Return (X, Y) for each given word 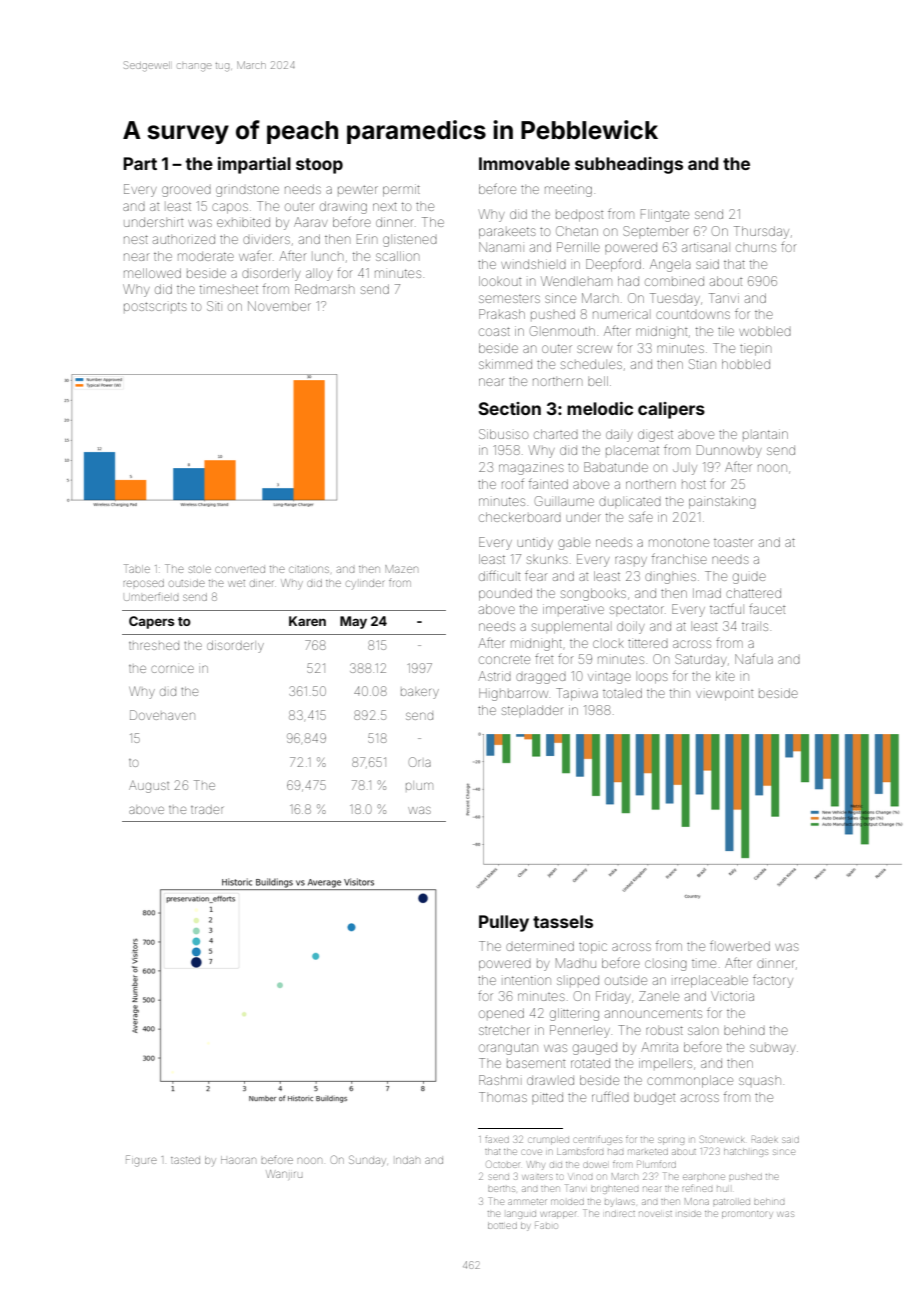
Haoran (238, 1160)
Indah (408, 1160)
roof (513, 483)
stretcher (504, 1031)
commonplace (690, 1081)
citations (309, 569)
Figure (141, 1161)
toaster (733, 543)
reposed (144, 583)
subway (772, 1049)
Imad (707, 593)
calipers (671, 410)
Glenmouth (562, 331)
